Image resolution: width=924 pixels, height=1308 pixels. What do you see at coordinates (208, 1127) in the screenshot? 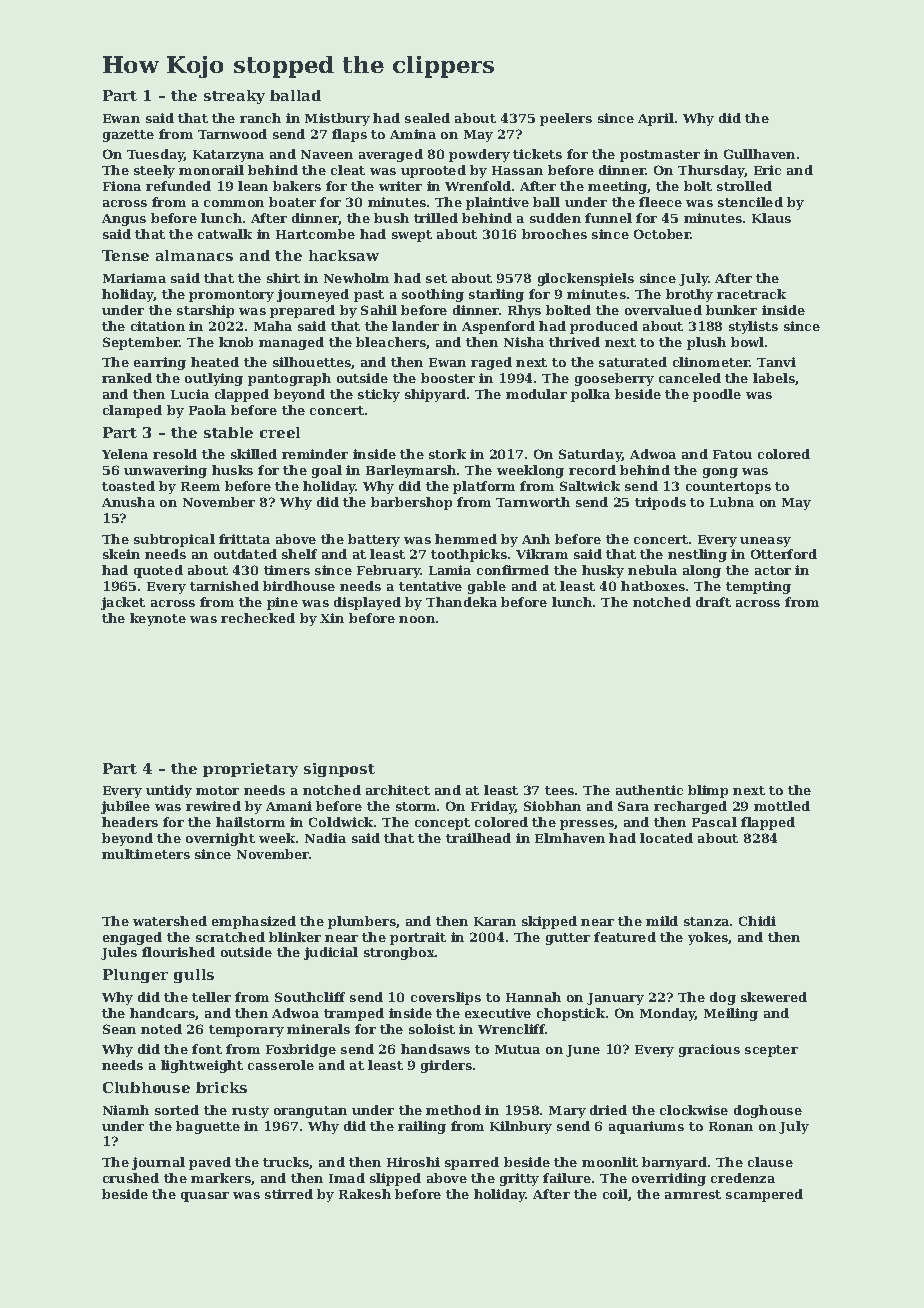
I see `baguette` at bounding box center [208, 1127].
